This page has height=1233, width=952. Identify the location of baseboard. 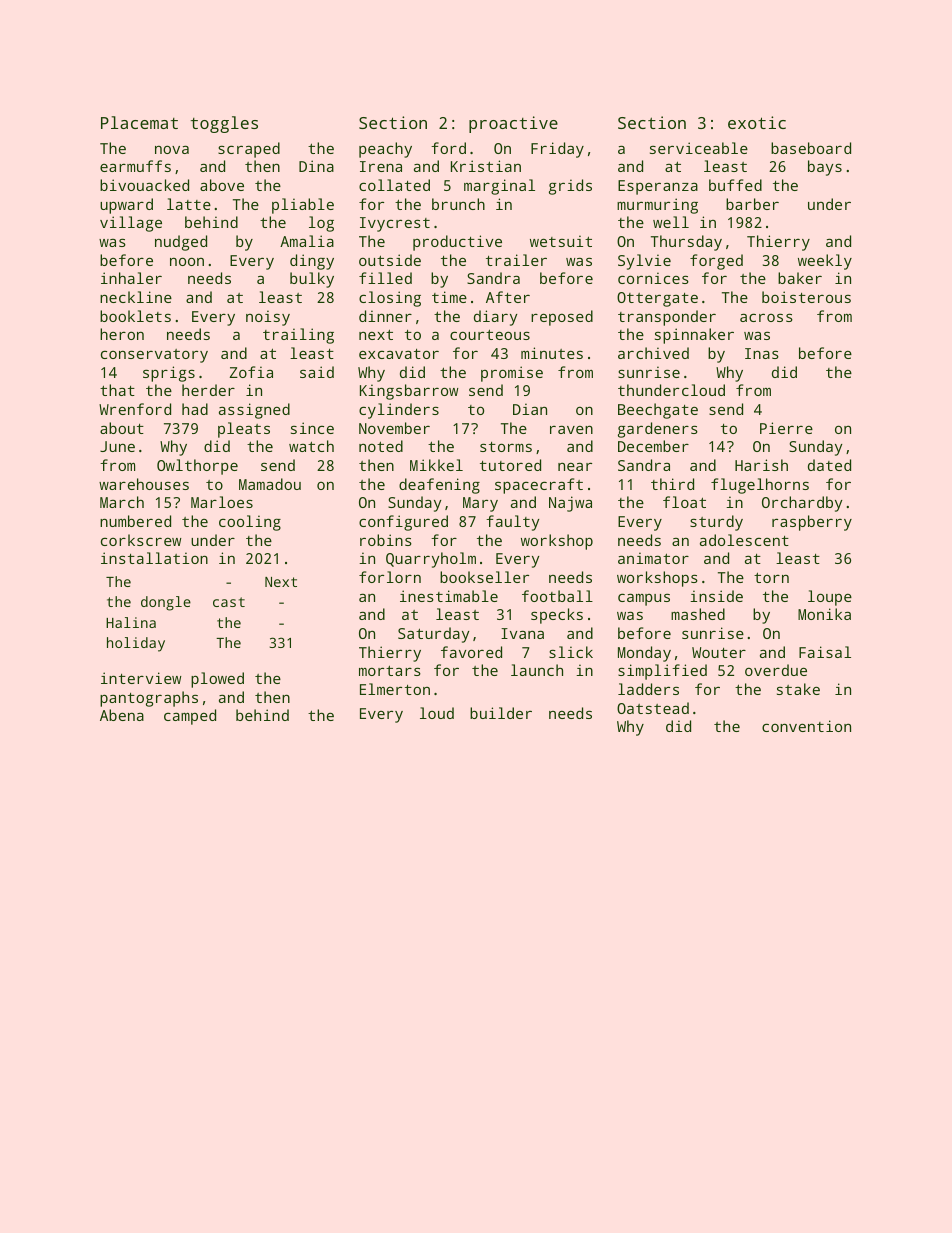
(811, 148).
